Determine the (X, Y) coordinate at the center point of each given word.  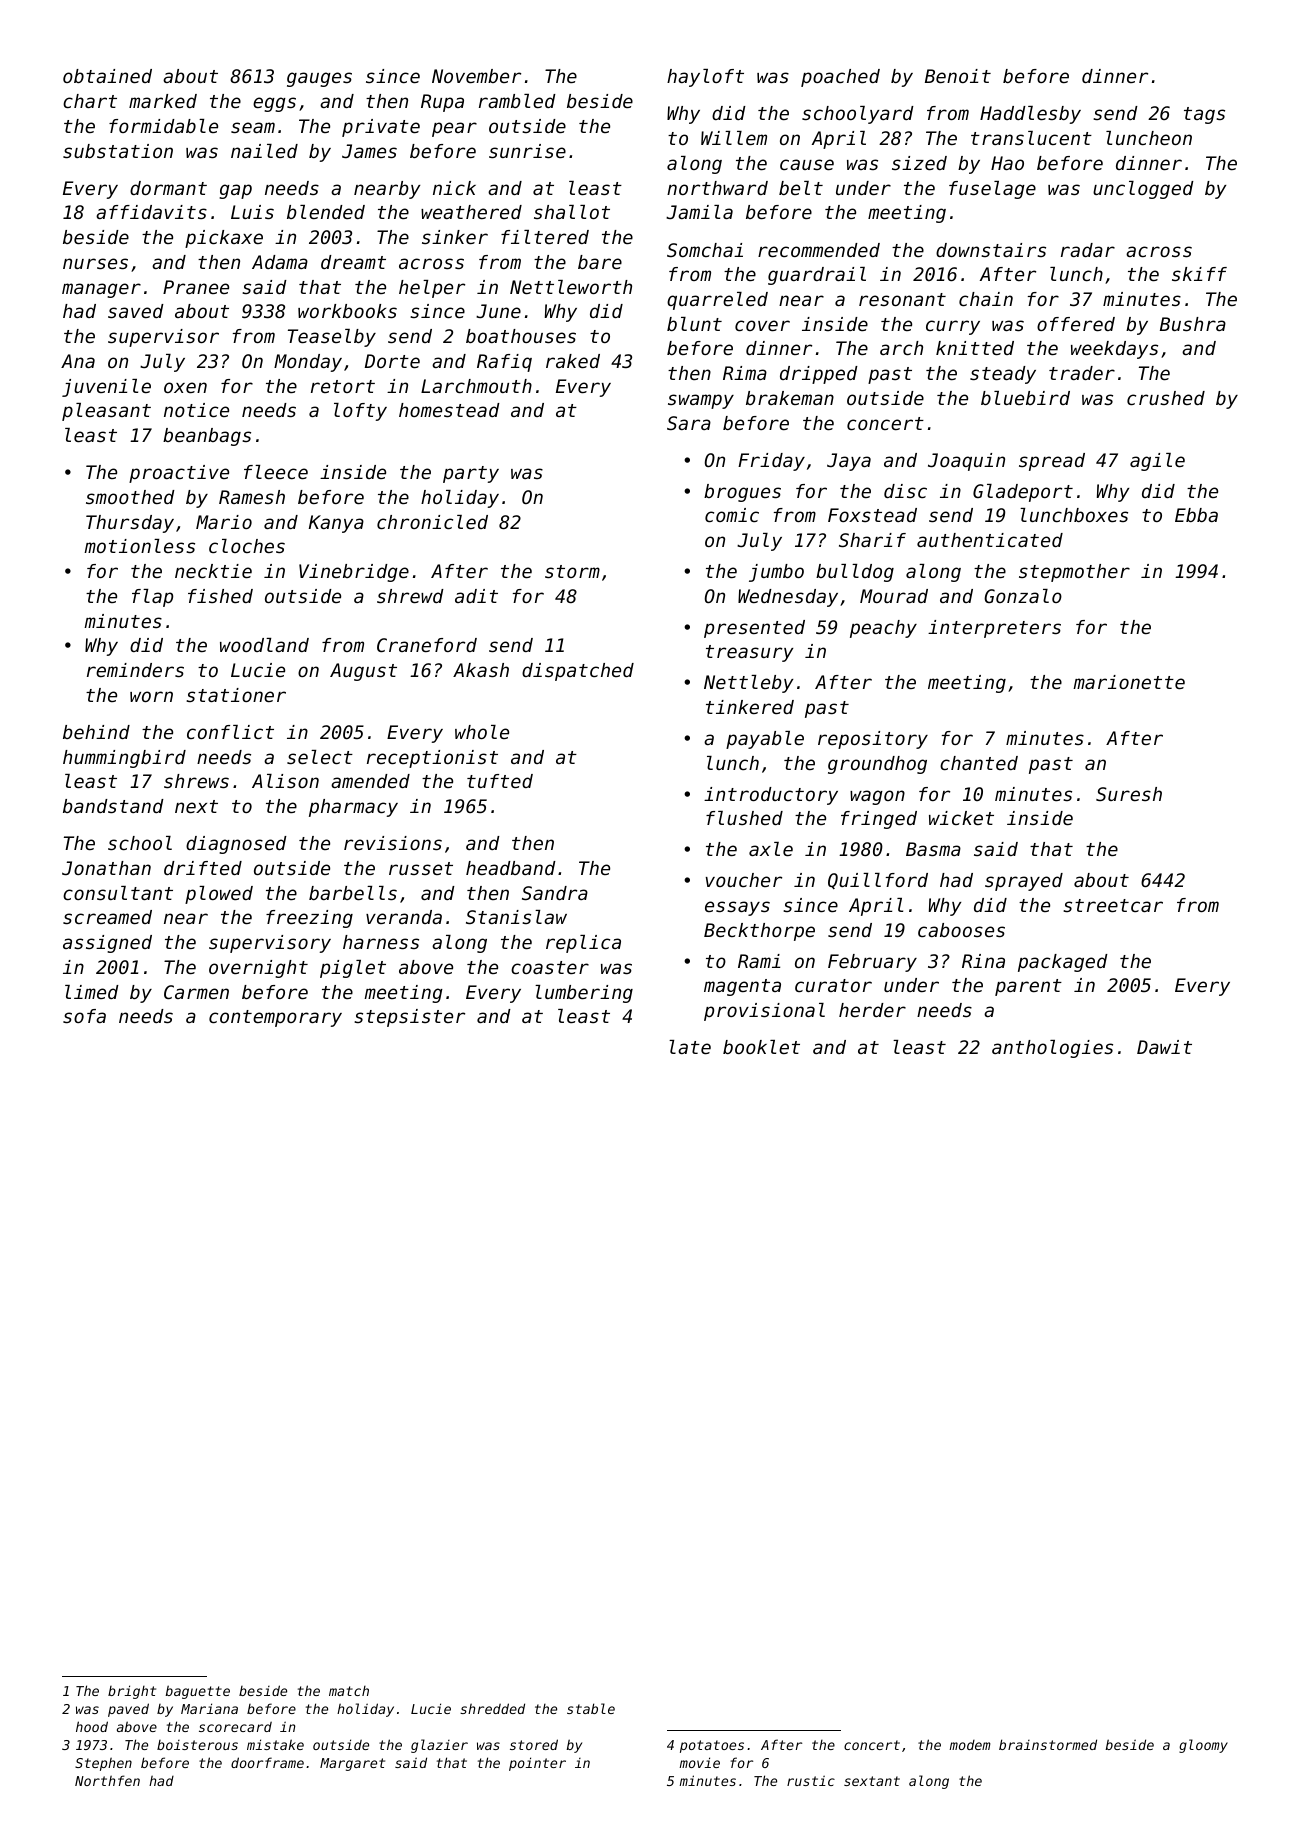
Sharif (872, 540)
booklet (761, 1047)
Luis (252, 212)
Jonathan (106, 868)
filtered (545, 237)
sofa (84, 1016)
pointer (537, 1764)
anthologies (1052, 1049)
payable (765, 740)
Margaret (352, 1764)
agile (1157, 462)
